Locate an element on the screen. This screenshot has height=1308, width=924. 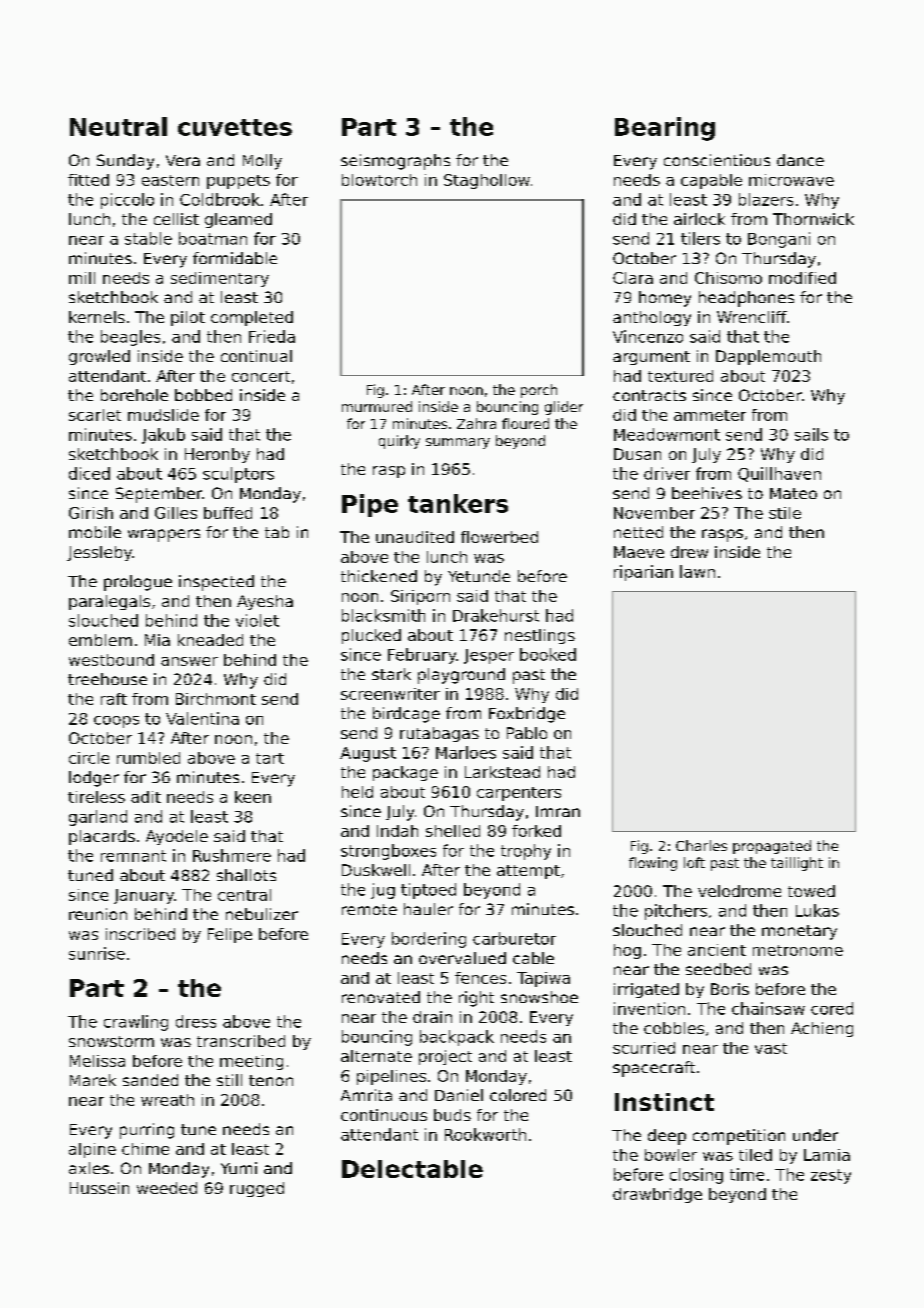
Delectable is located at coordinates (412, 1169).
